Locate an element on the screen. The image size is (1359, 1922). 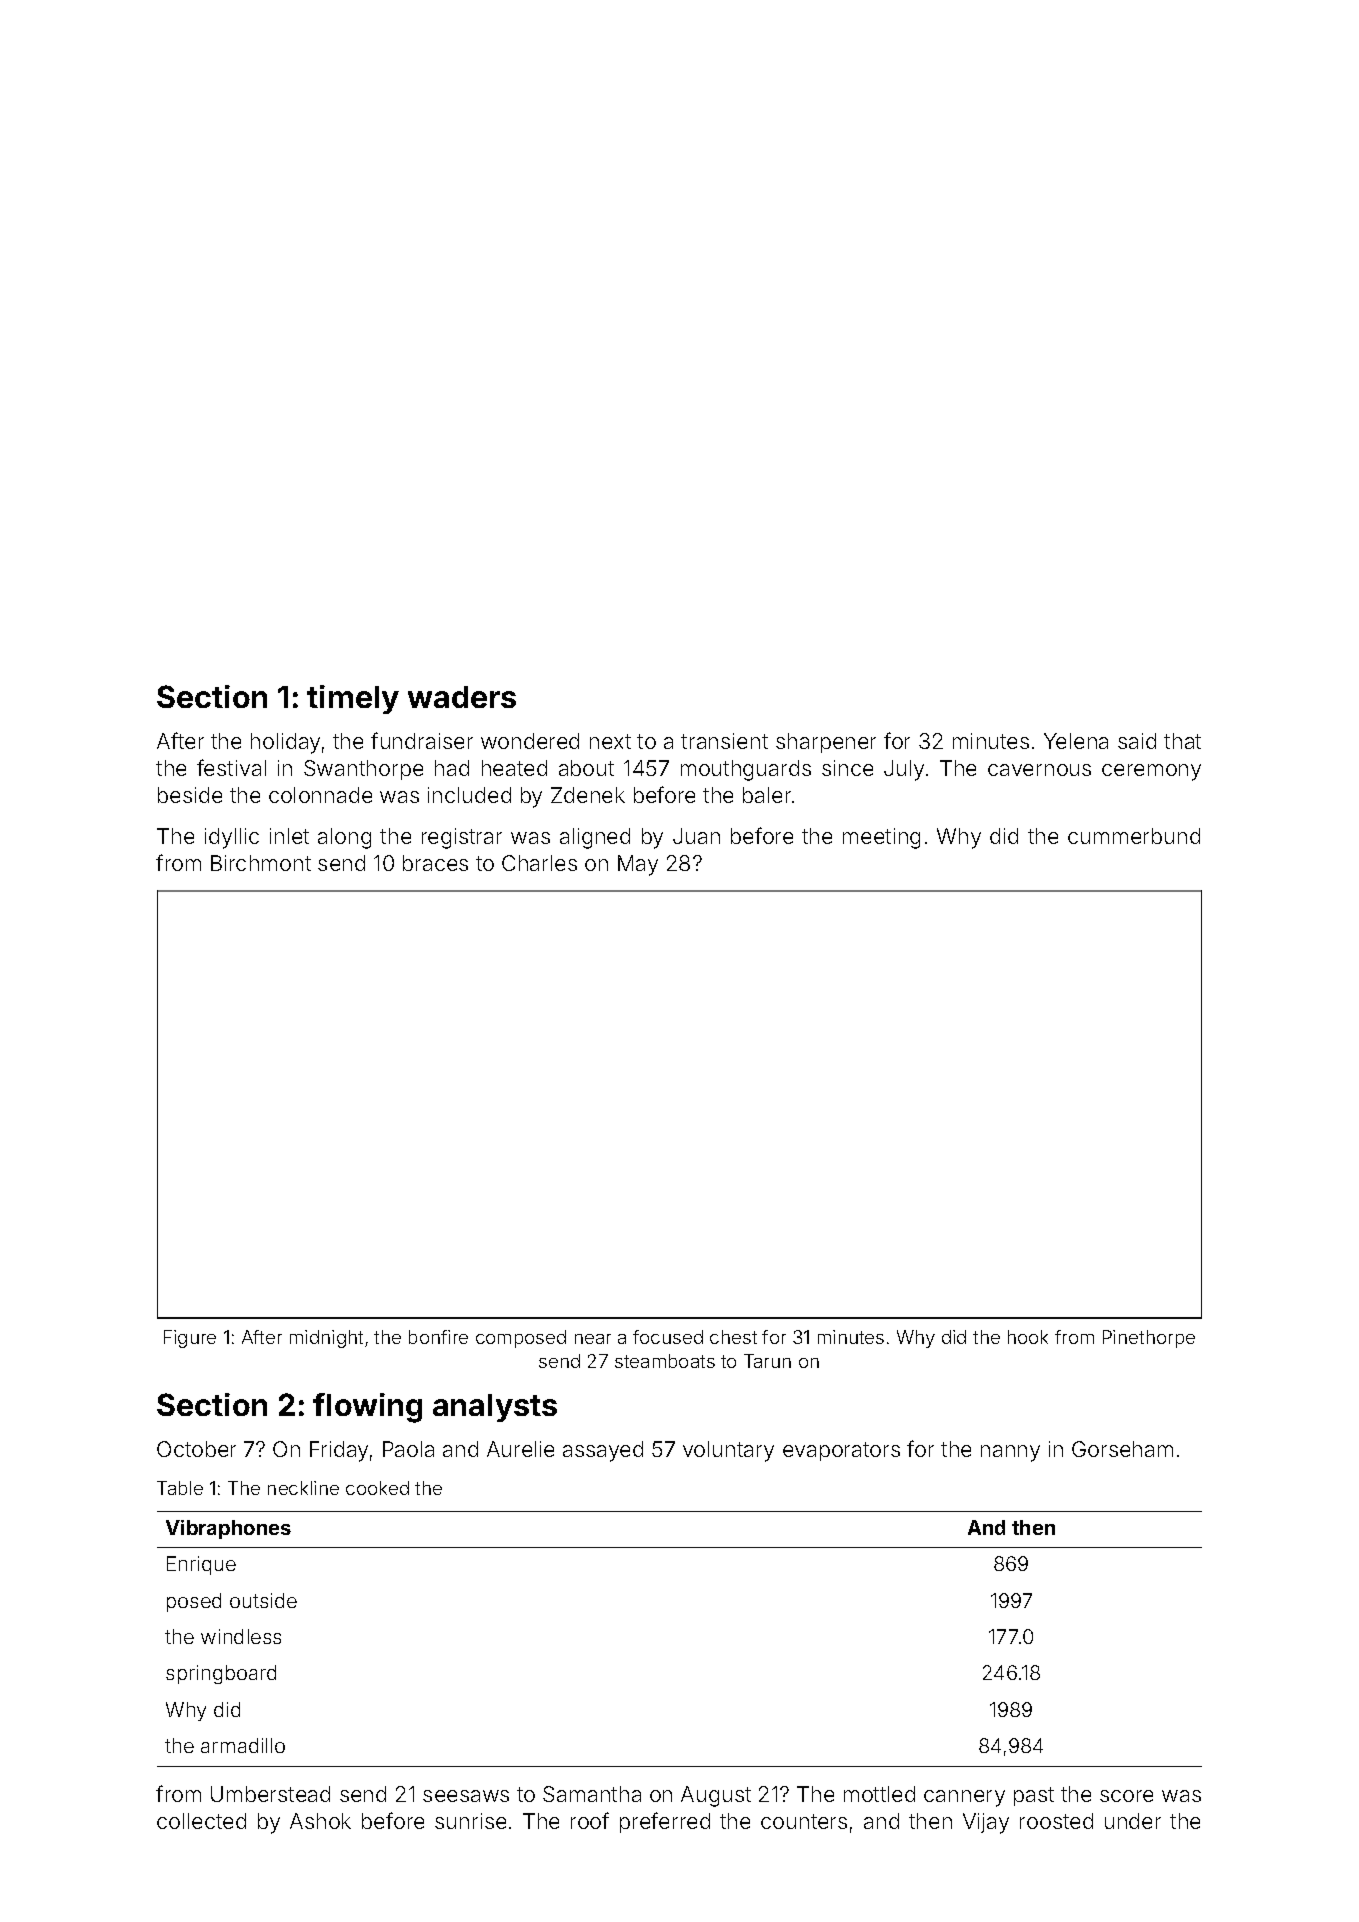
Zdenek is located at coordinates (588, 795).
